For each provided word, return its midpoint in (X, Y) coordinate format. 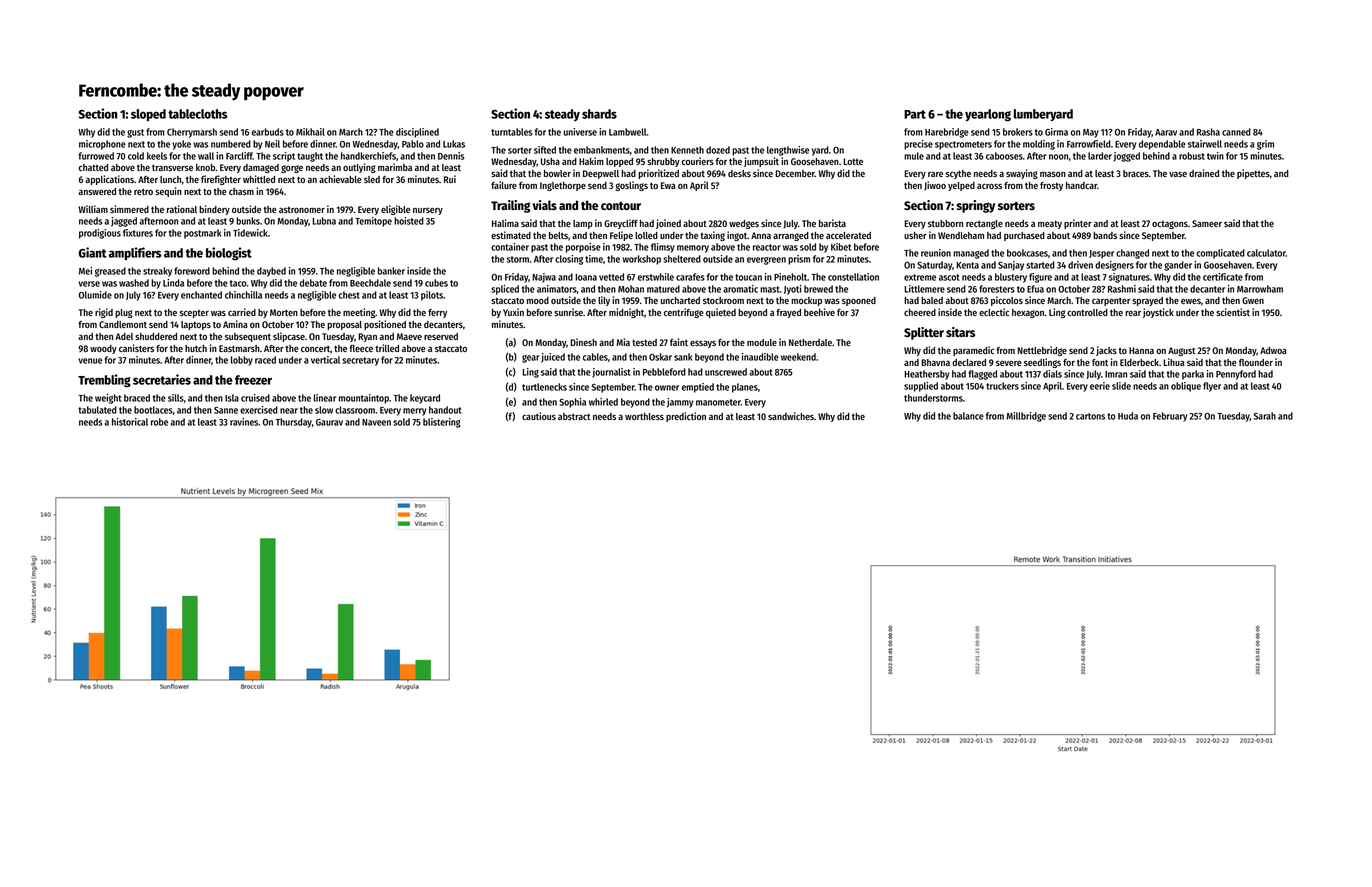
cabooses (1004, 156)
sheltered (682, 259)
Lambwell (628, 132)
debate (313, 283)
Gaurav (329, 422)
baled (932, 300)
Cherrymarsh (192, 133)
